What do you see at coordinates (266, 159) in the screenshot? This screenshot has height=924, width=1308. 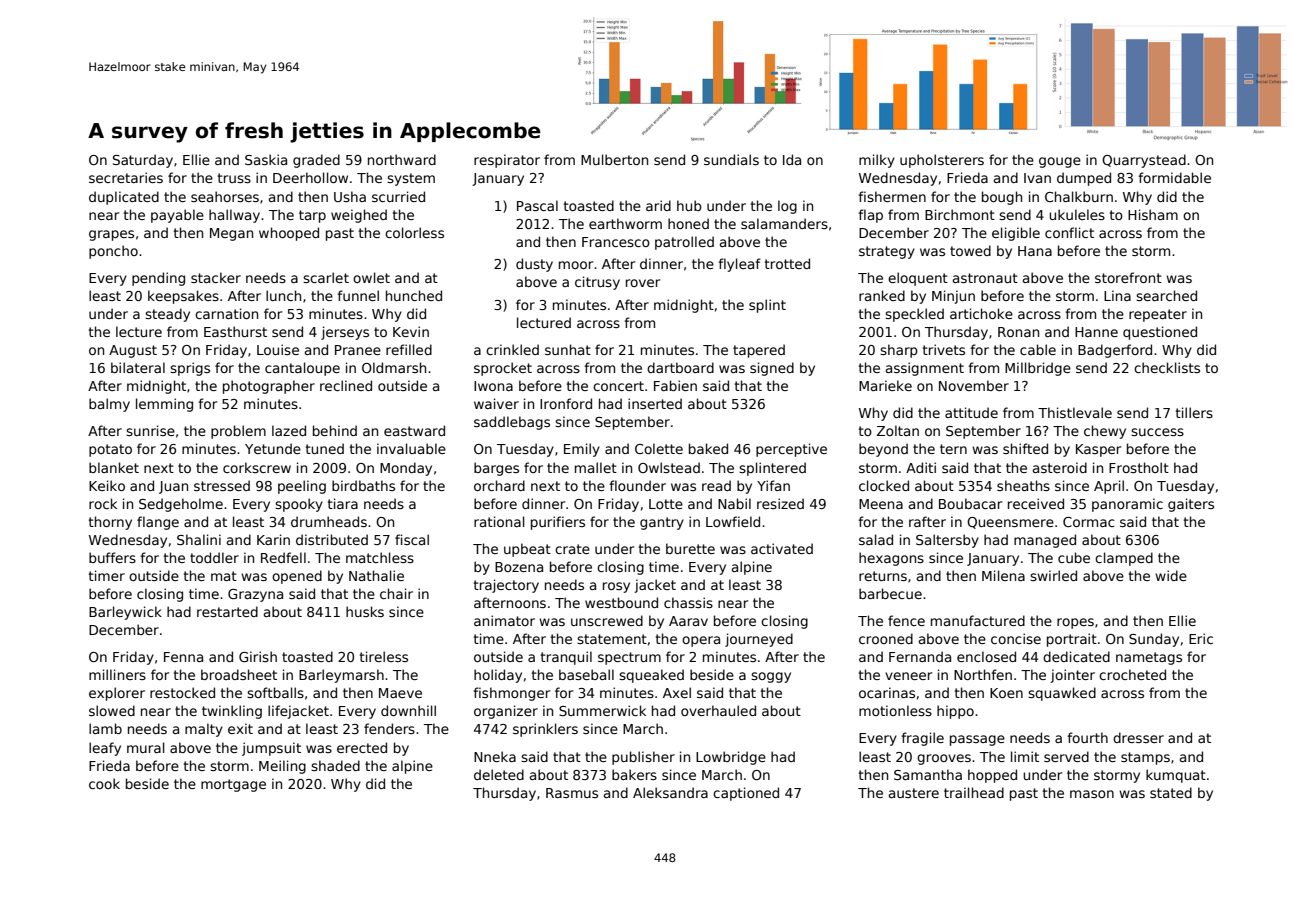 I see `Saskia` at bounding box center [266, 159].
